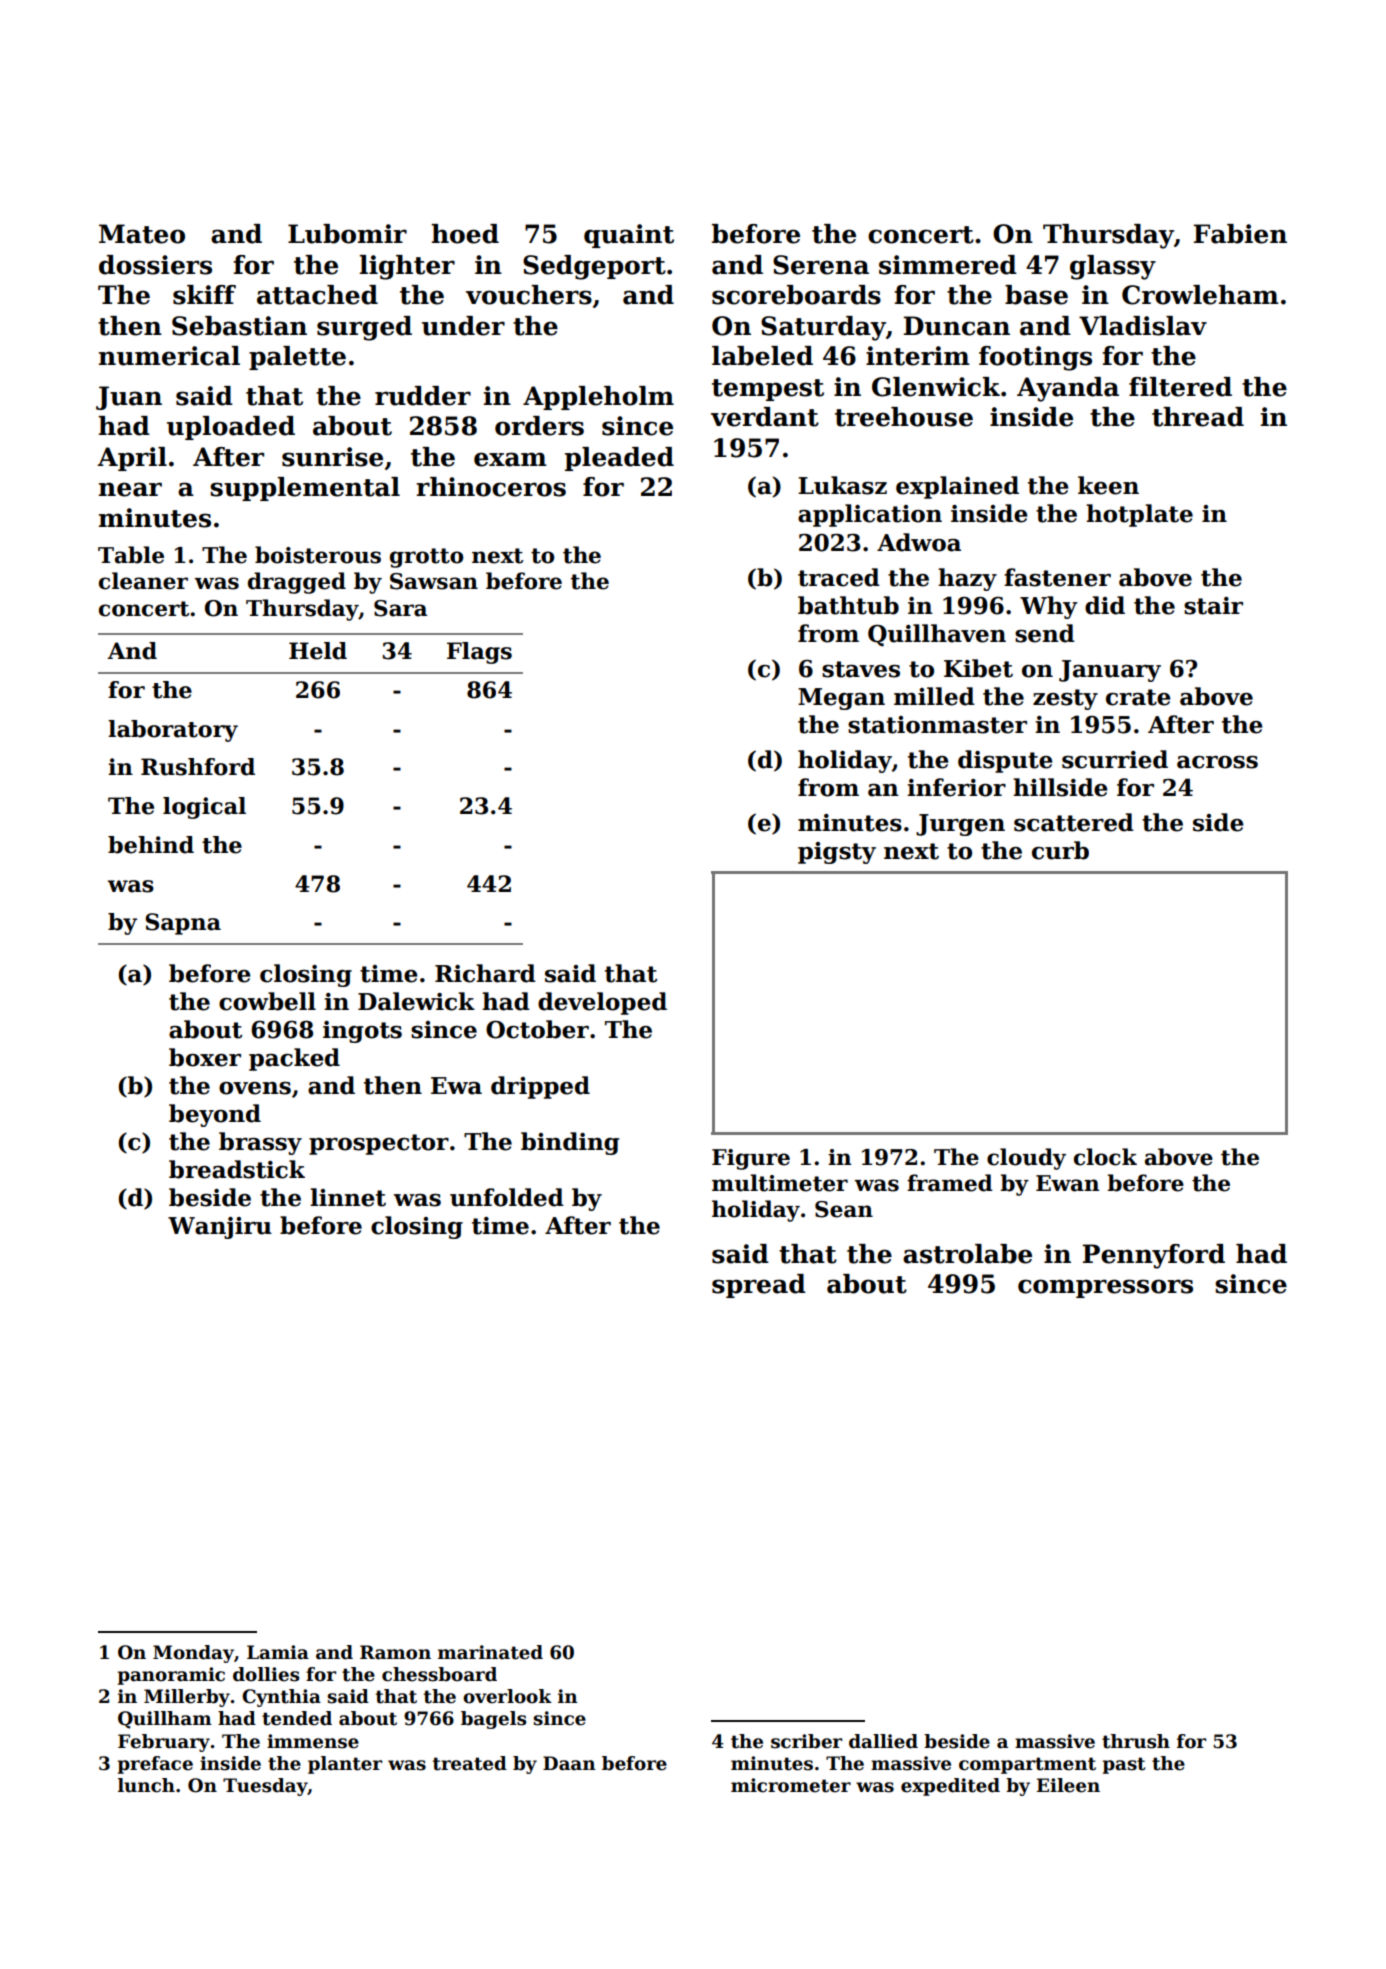 This document has width=1386, height=1969. What do you see at coordinates (765, 417) in the document?
I see `verdant` at bounding box center [765, 417].
